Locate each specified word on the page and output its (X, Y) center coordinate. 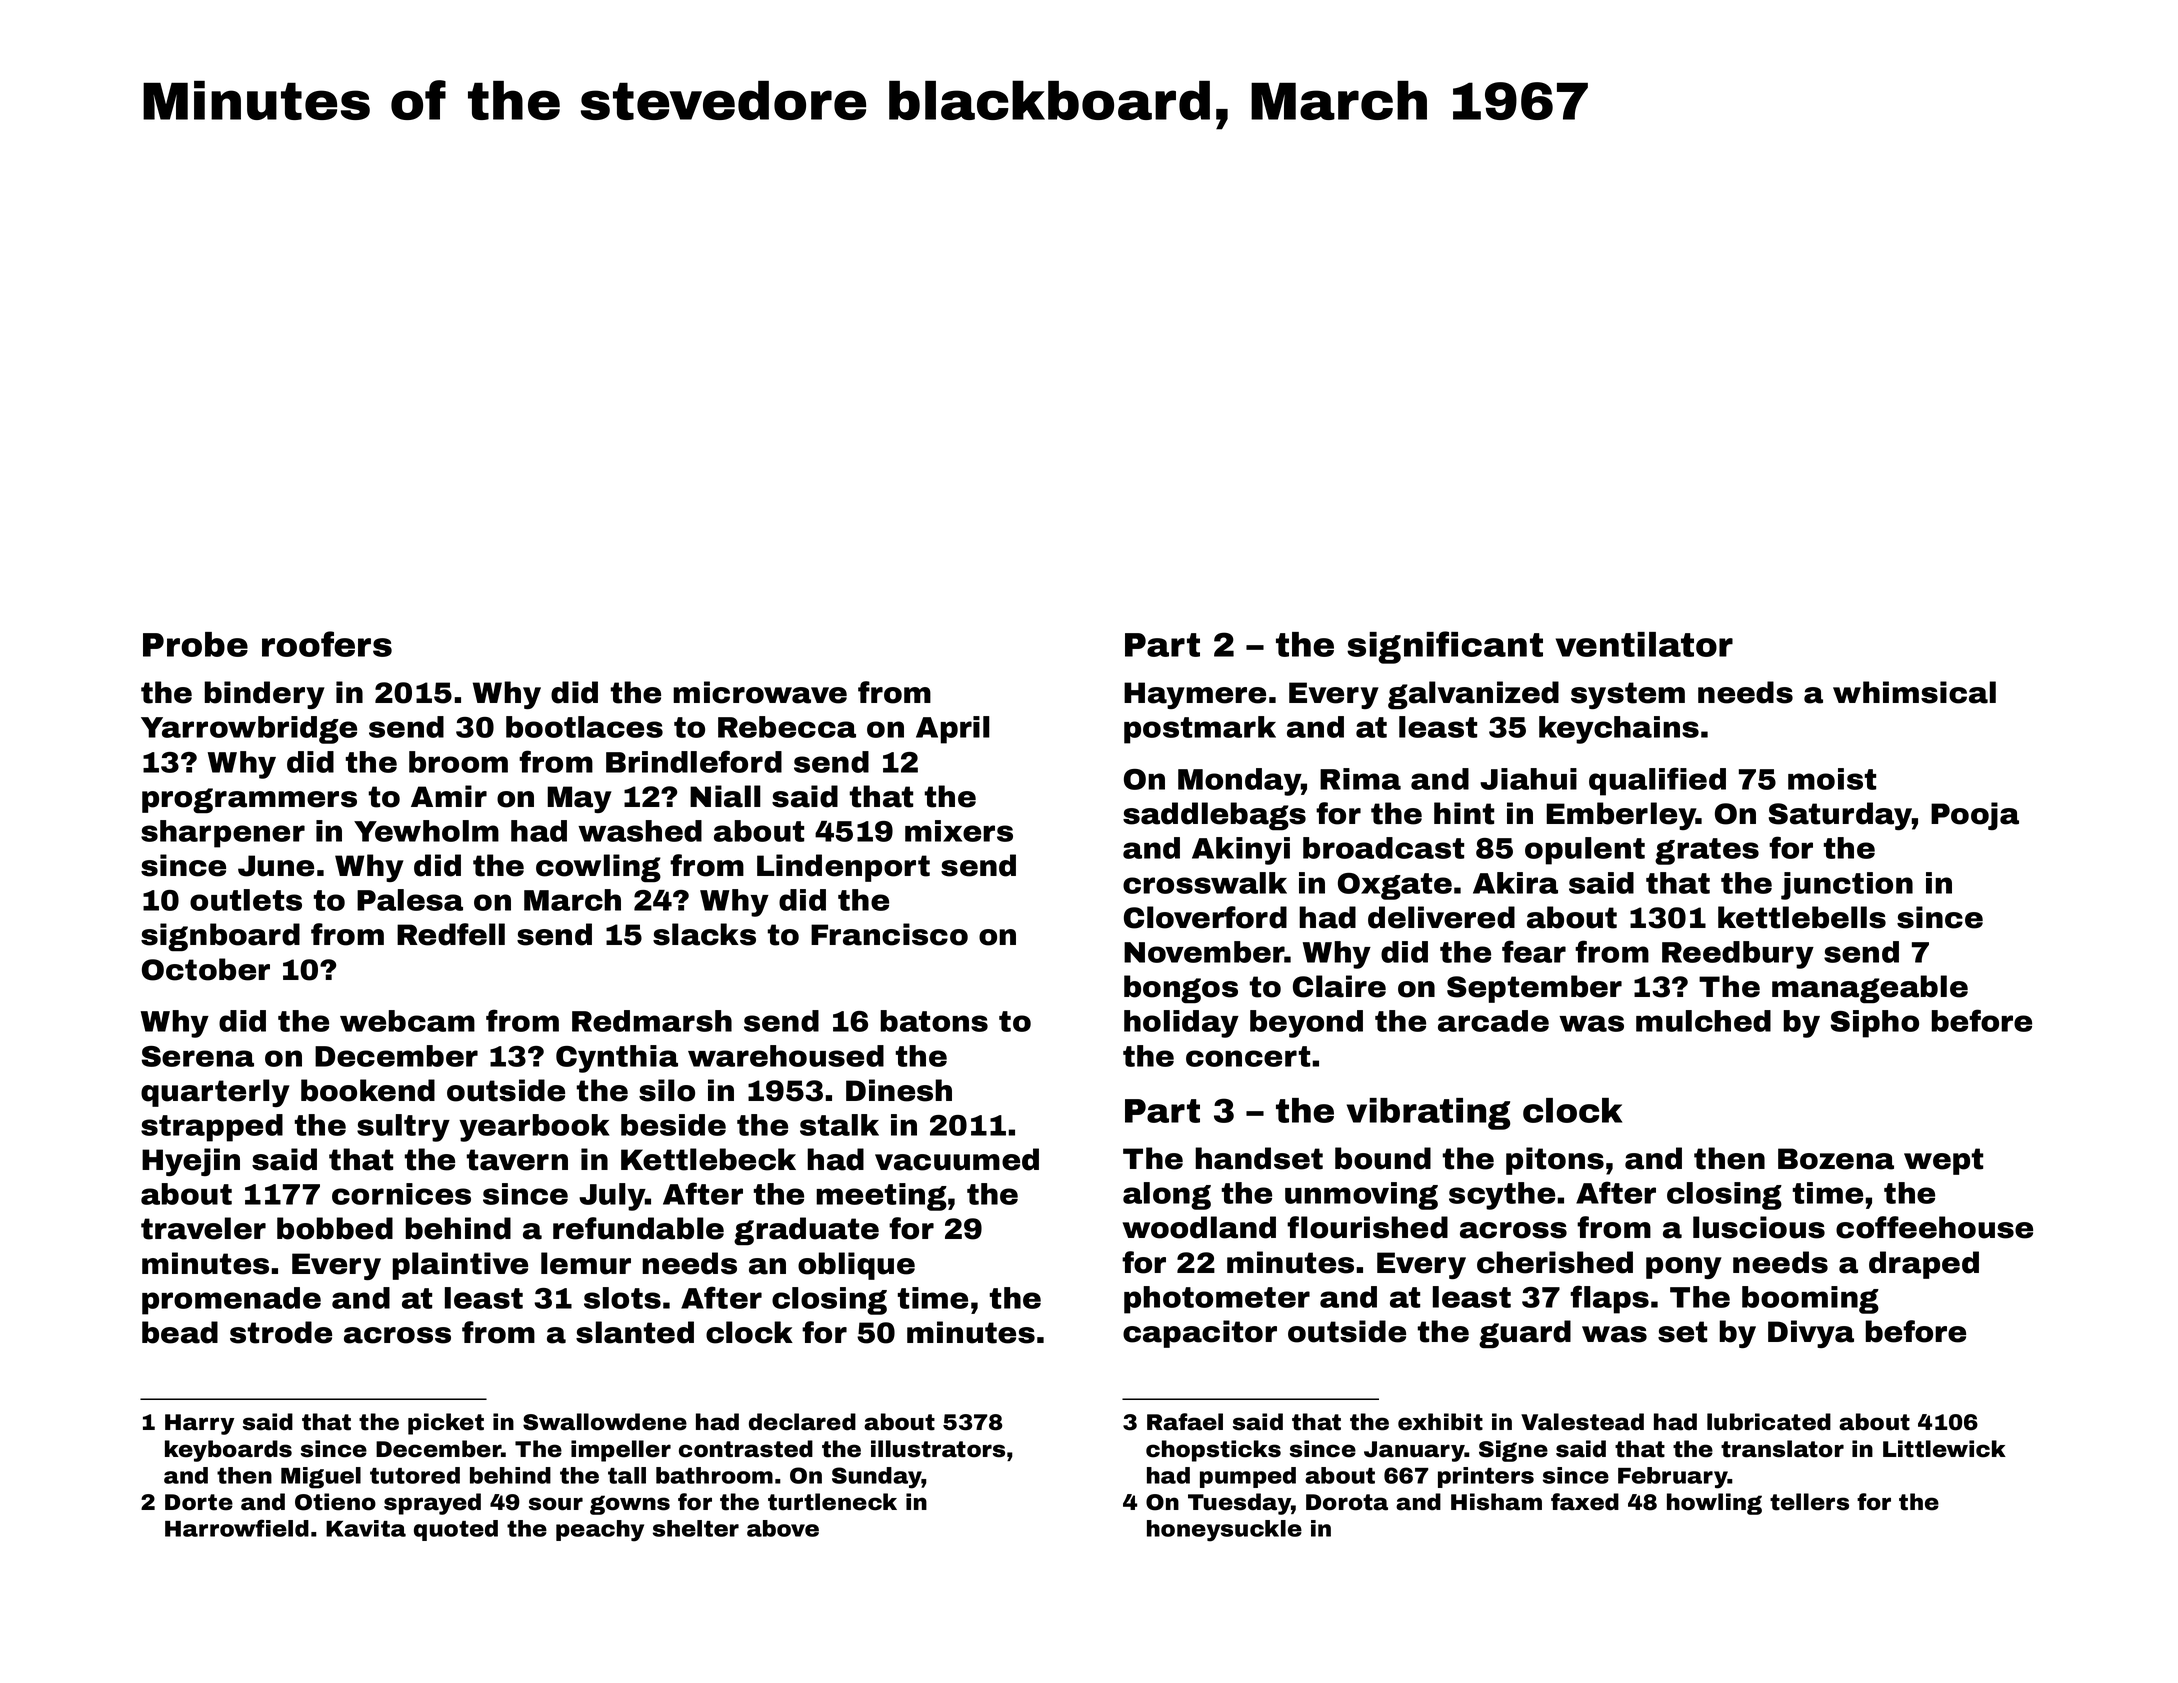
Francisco (889, 934)
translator (1782, 1449)
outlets (246, 900)
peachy (600, 1531)
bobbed (335, 1228)
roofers (327, 644)
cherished (1555, 1262)
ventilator (1644, 644)
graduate (806, 1231)
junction (1847, 886)
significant (1445, 647)
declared (802, 1422)
